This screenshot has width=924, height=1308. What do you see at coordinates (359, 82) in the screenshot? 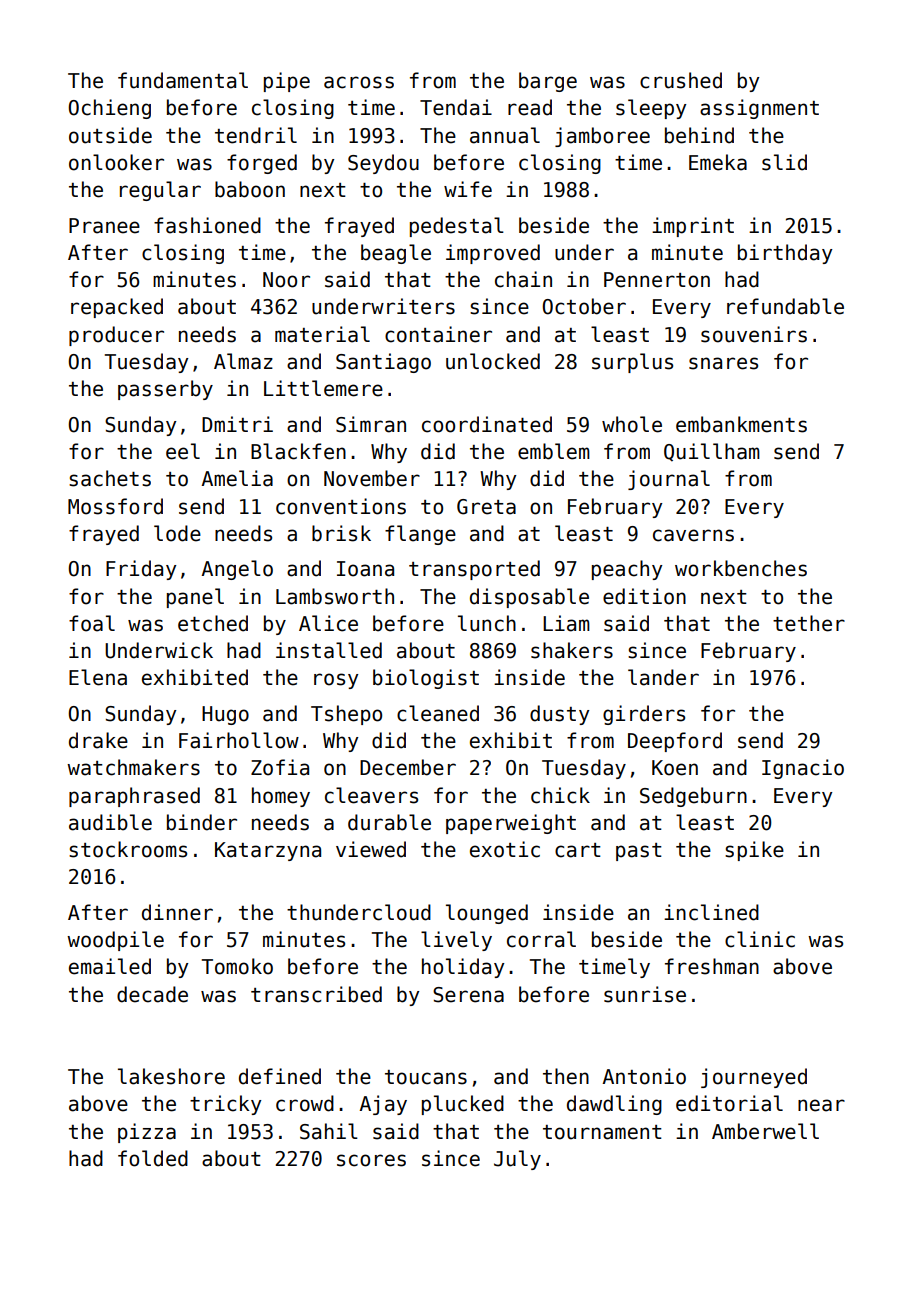
I see `across` at bounding box center [359, 82].
